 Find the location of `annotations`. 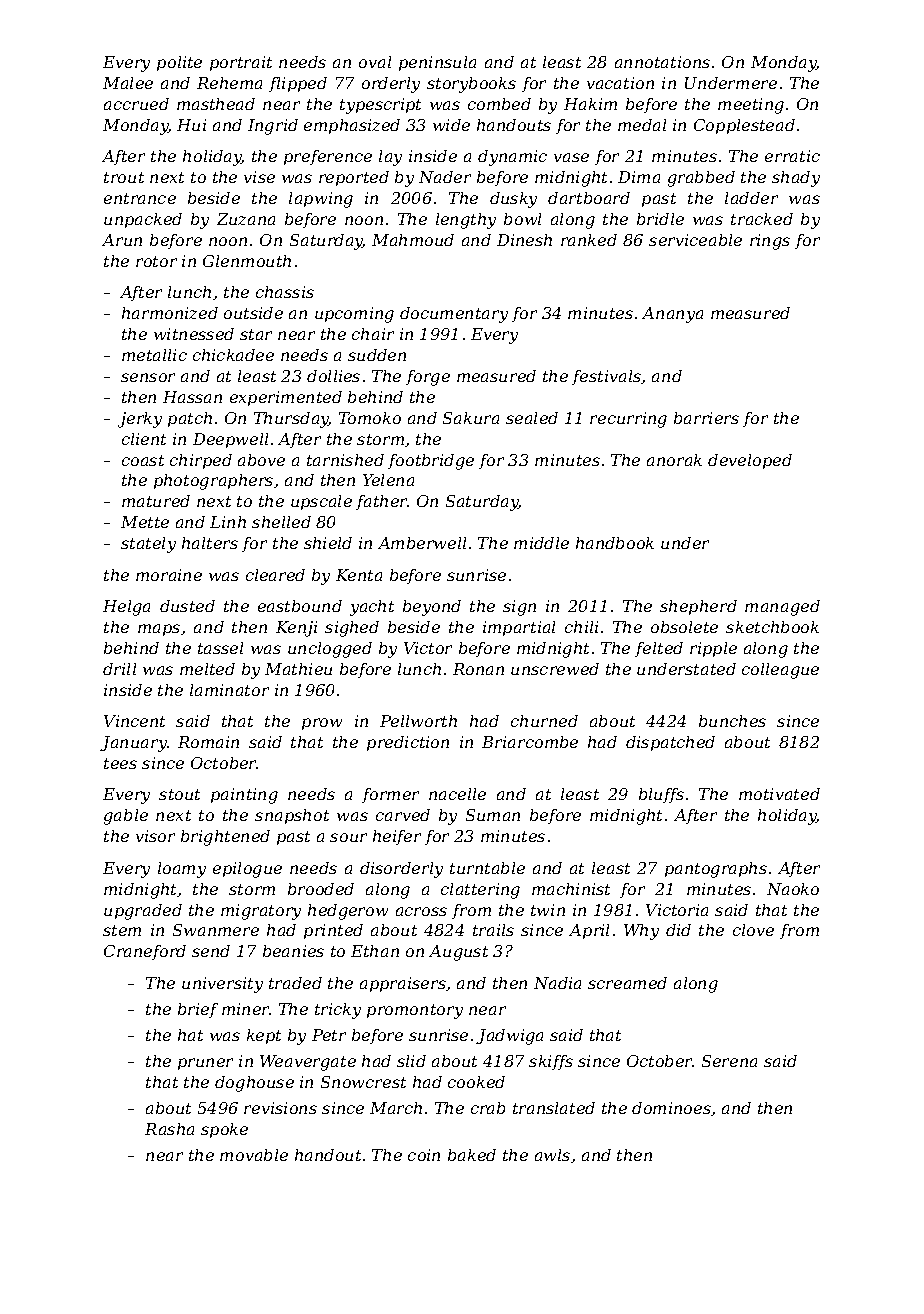

annotations is located at coordinates (662, 62).
